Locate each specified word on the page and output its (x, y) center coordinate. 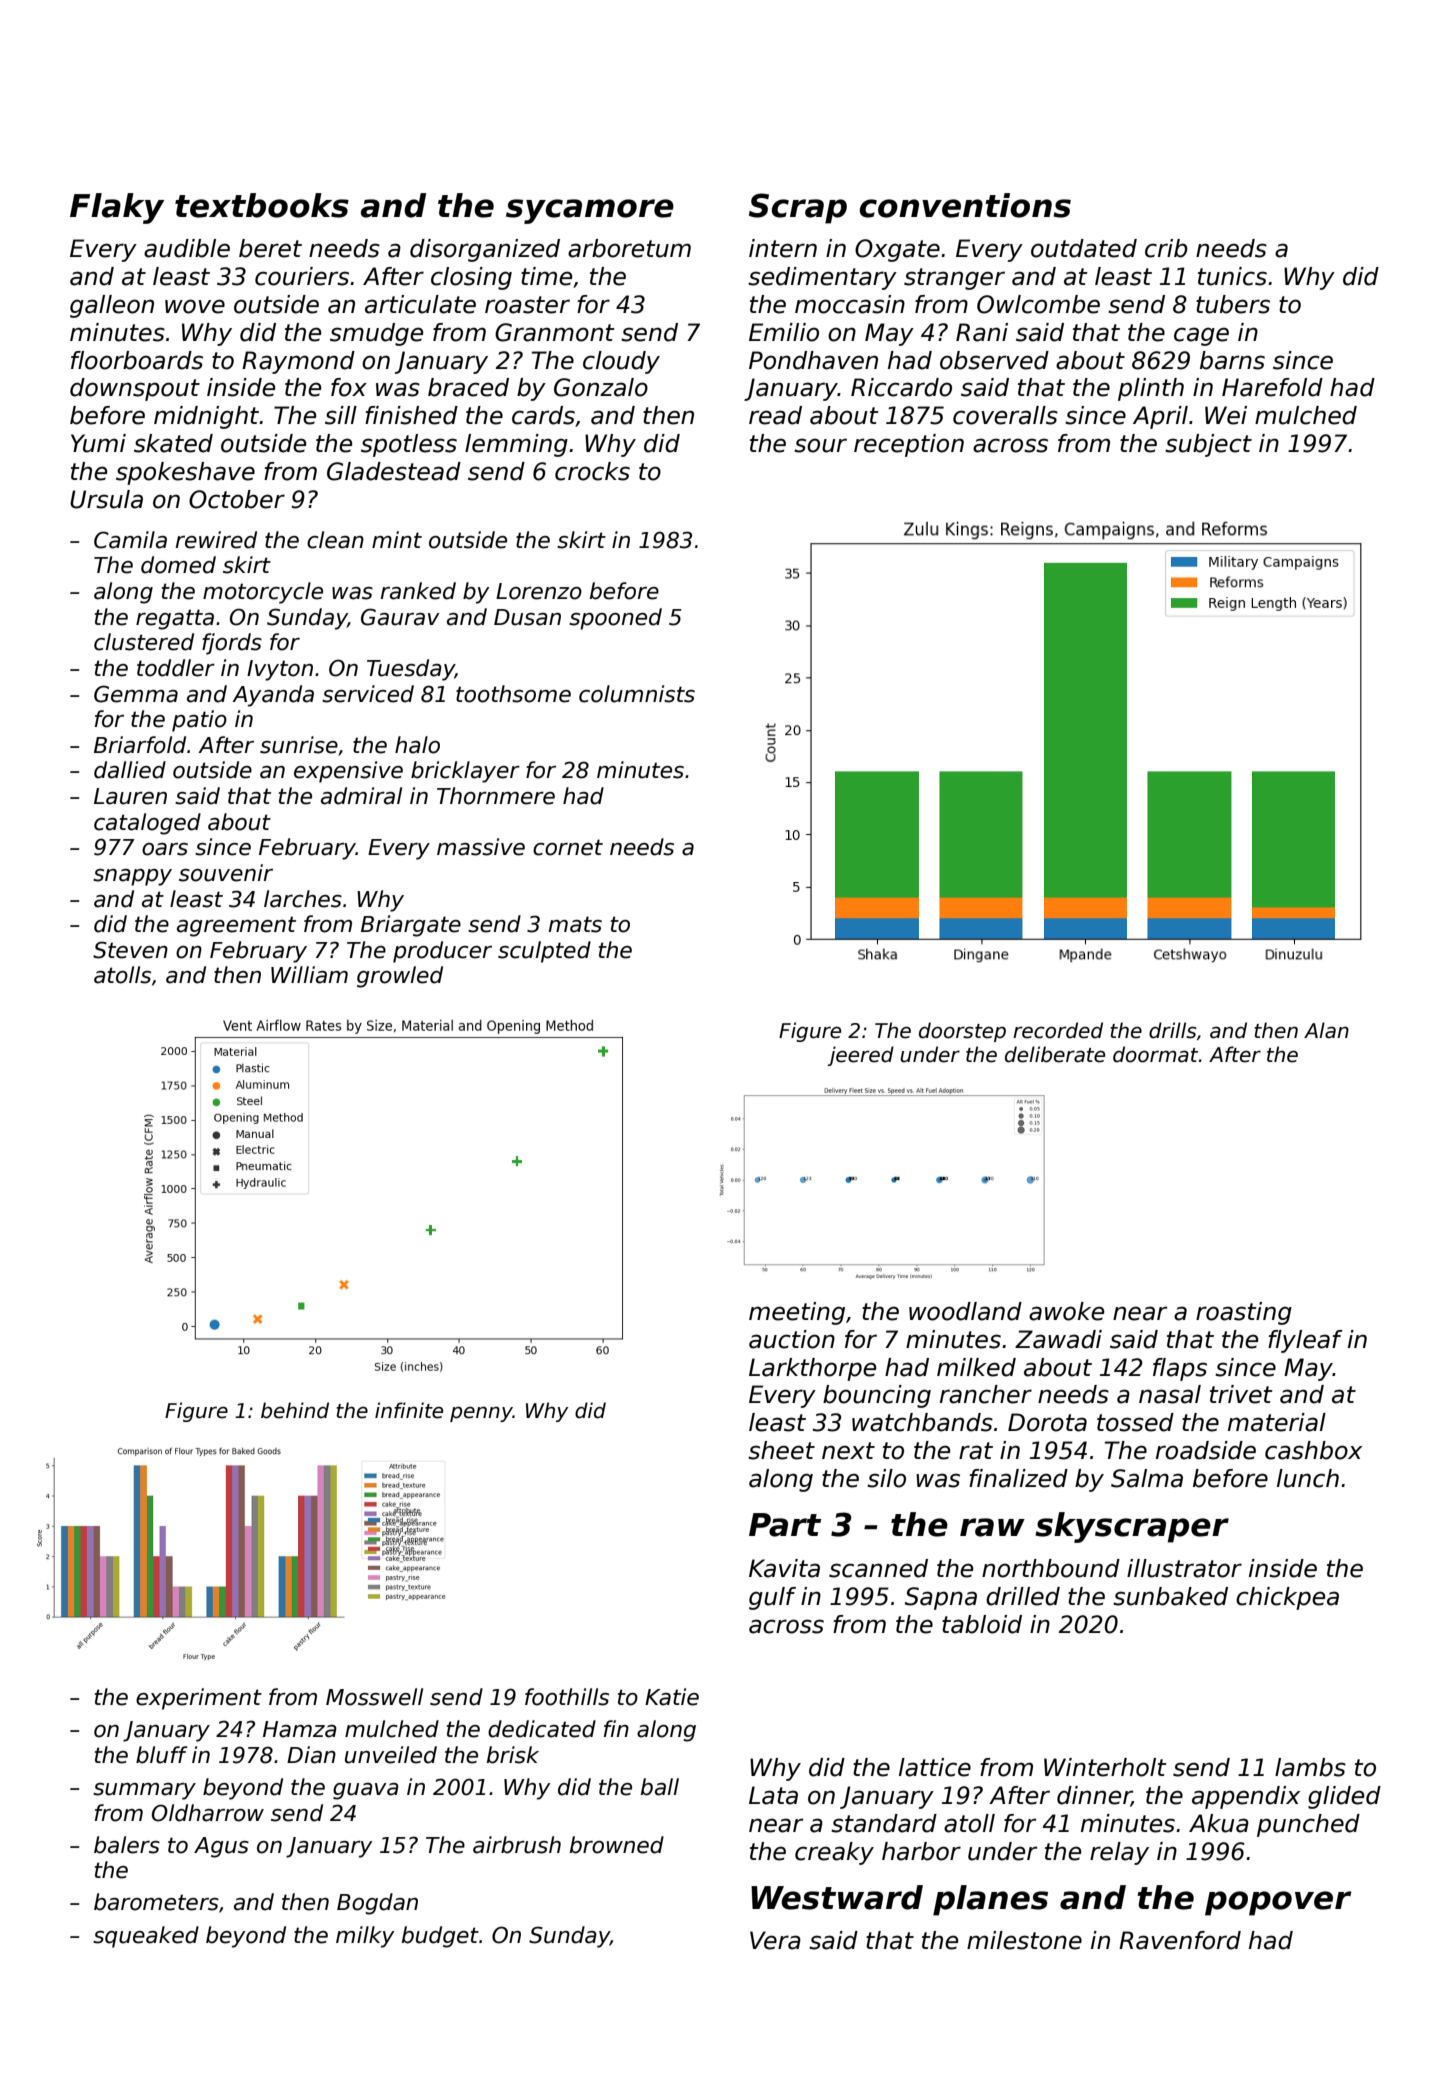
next (848, 1451)
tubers (1233, 304)
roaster (527, 305)
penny (481, 1414)
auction (792, 1339)
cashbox (1313, 1450)
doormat (1155, 1054)
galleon (112, 306)
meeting (797, 1313)
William (309, 975)
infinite (409, 1410)
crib (1166, 248)
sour (820, 445)
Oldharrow (208, 1813)
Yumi (98, 443)
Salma (1147, 1478)
